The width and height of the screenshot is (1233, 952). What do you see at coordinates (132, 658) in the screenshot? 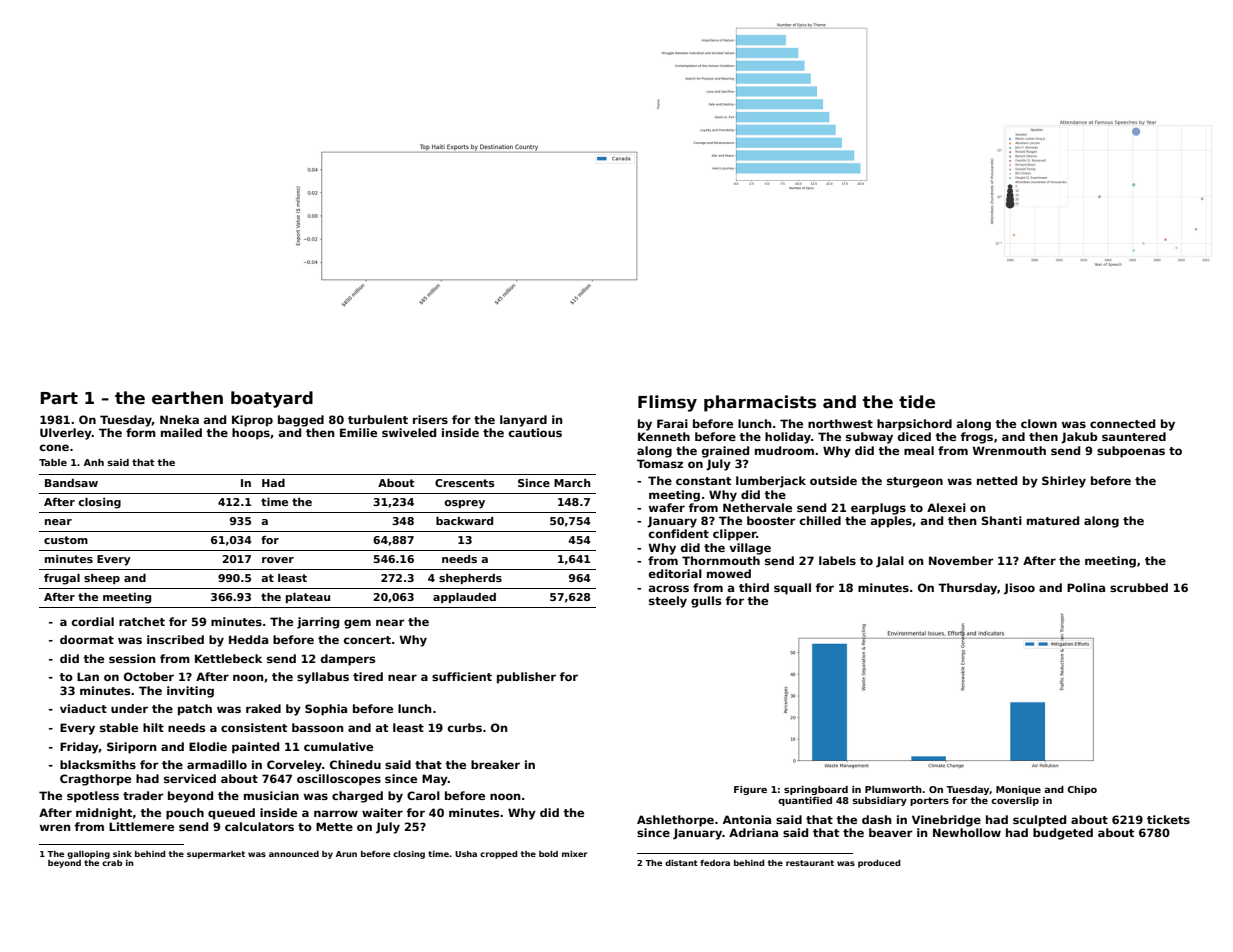
I see `session` at bounding box center [132, 658].
